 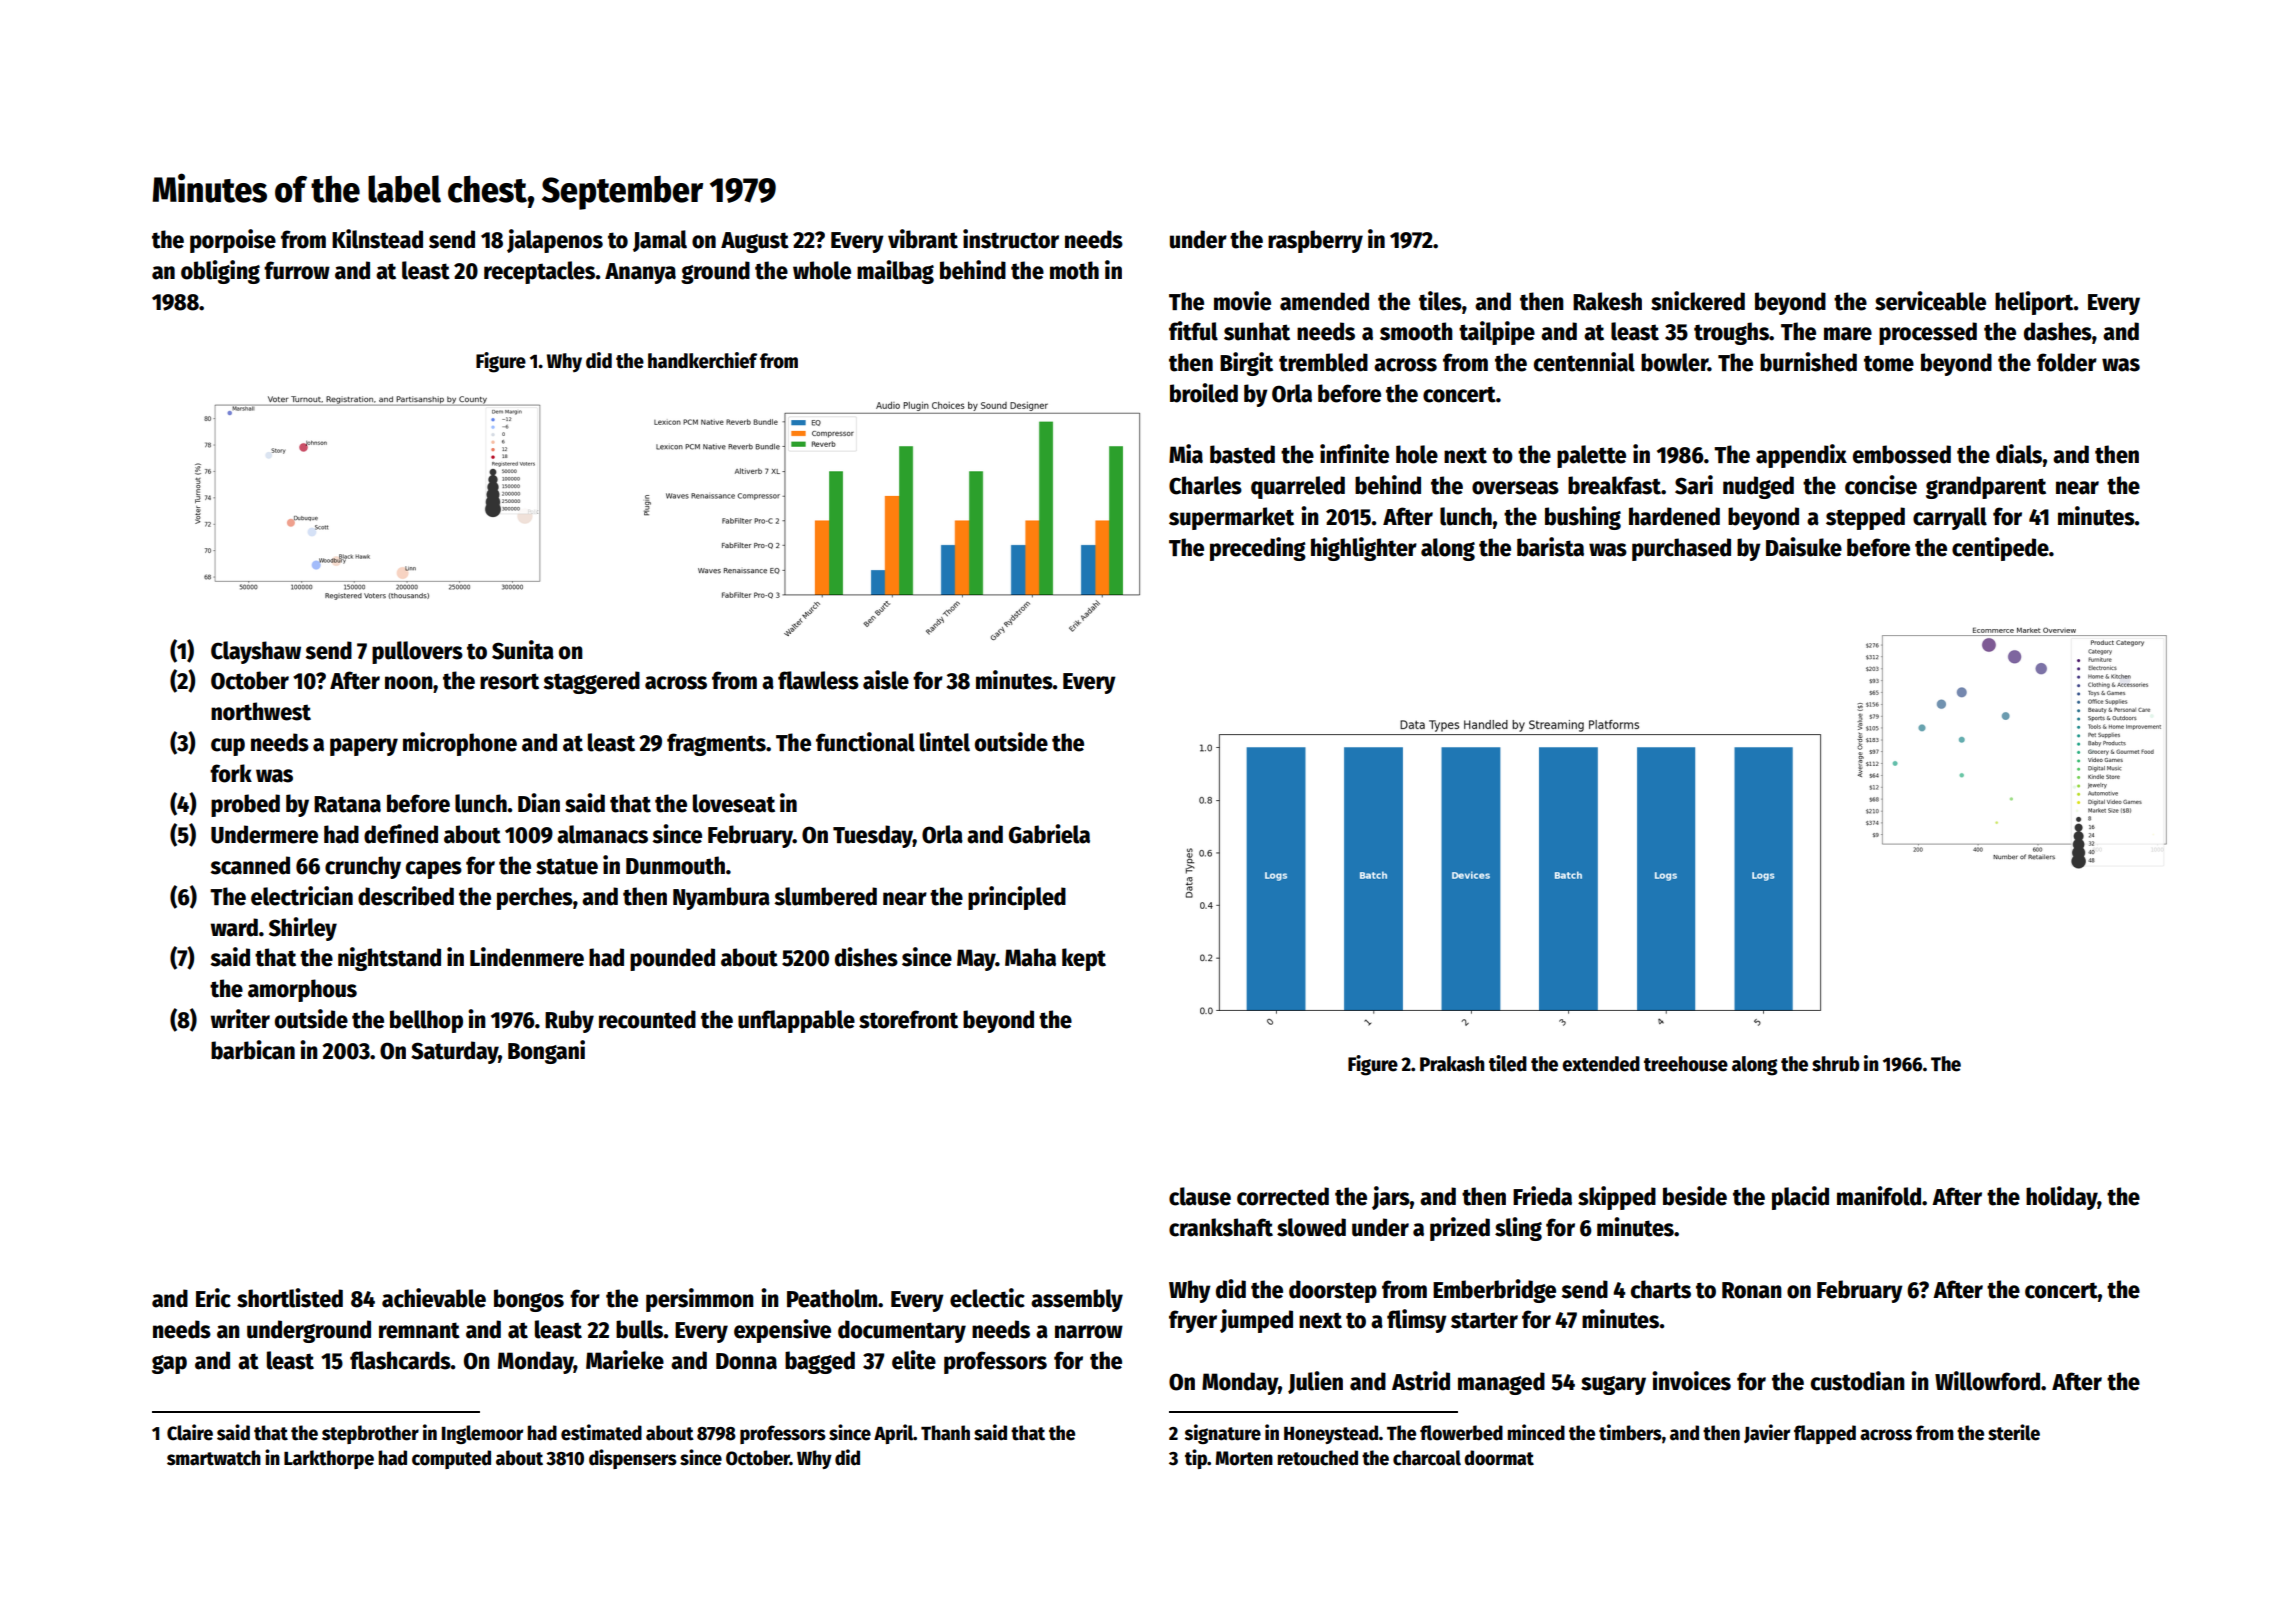 I want to click on loveseat, so click(x=734, y=803).
